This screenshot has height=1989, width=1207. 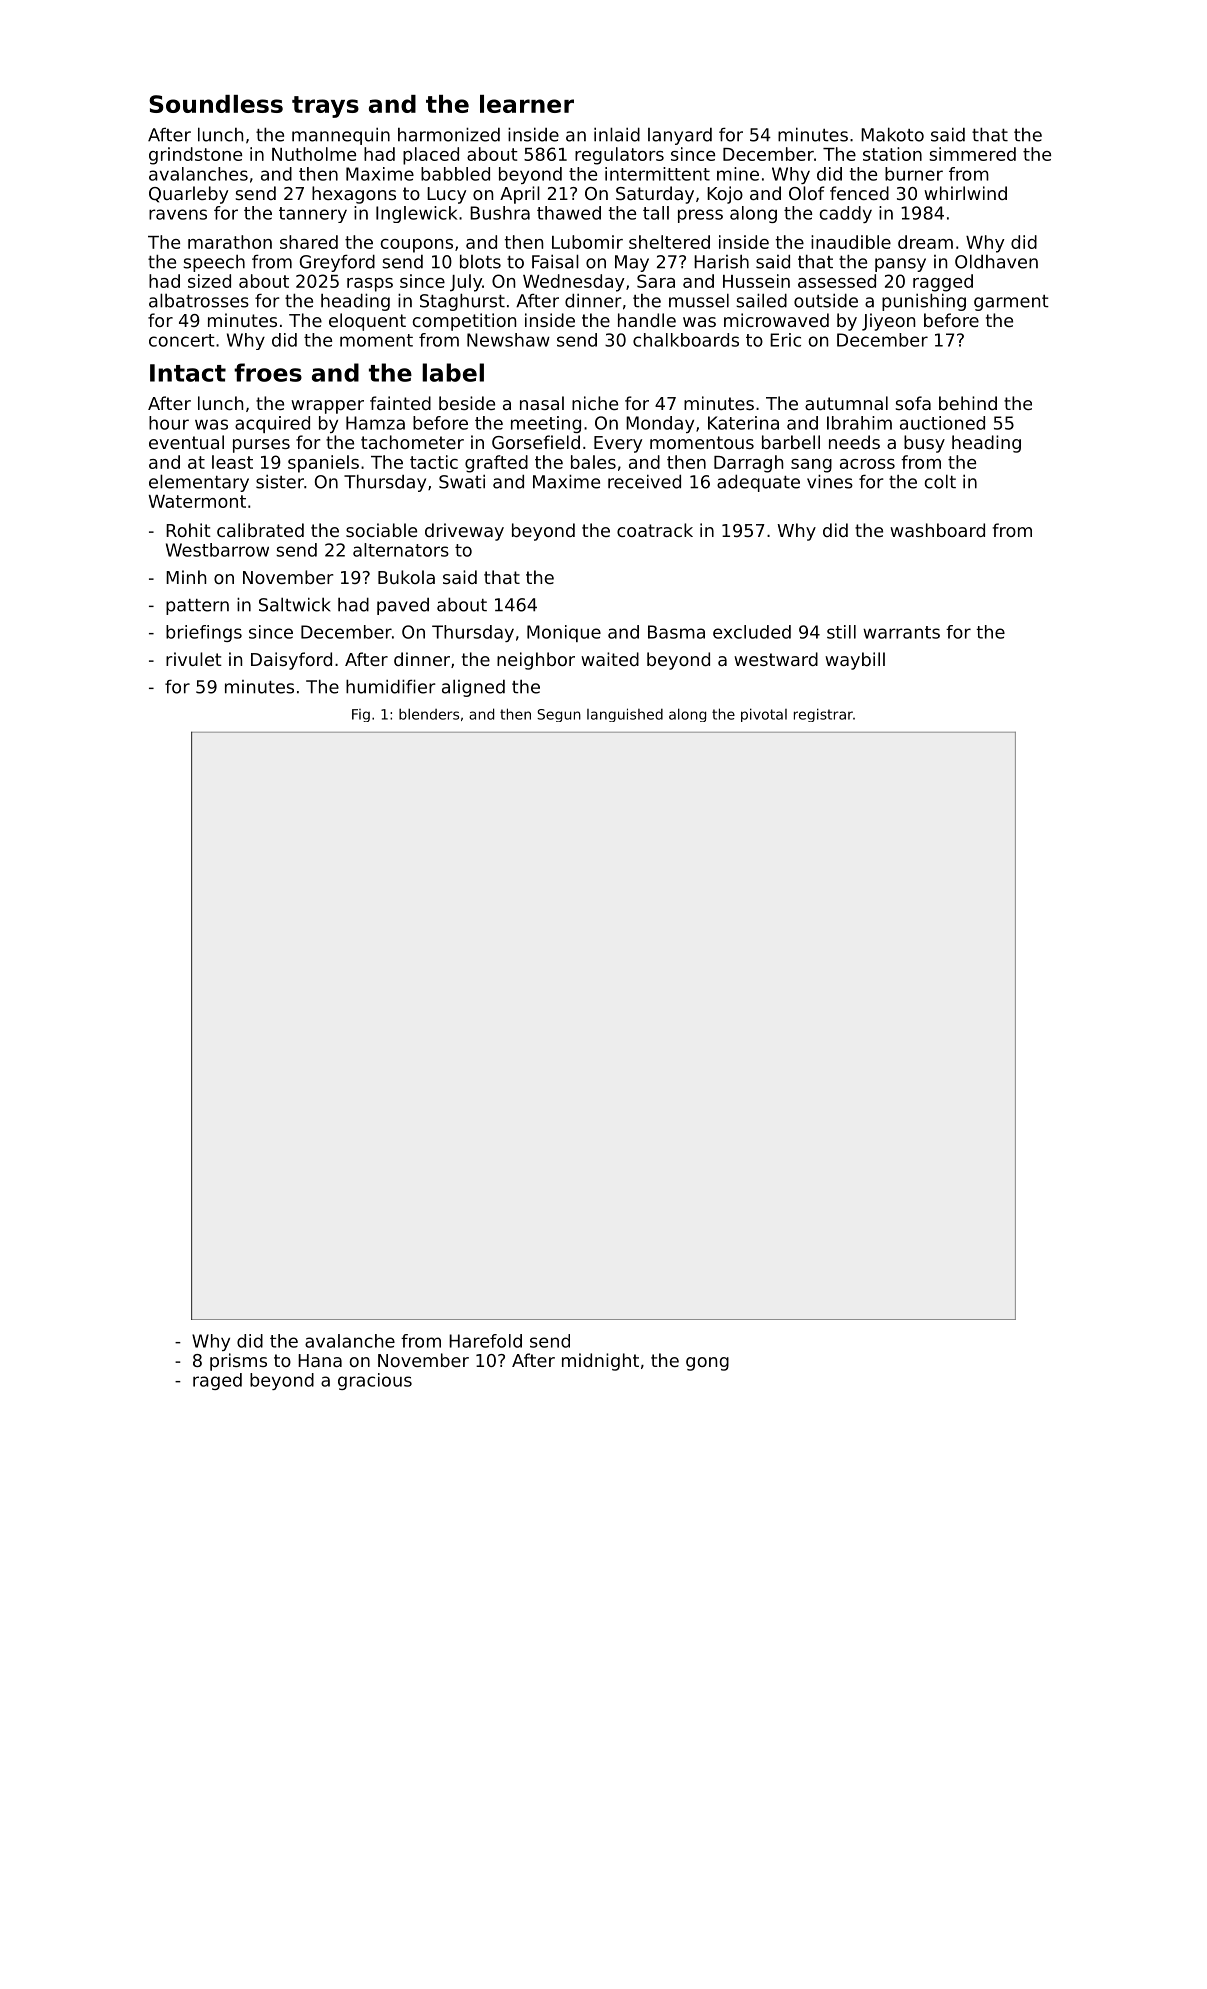 I want to click on trays, so click(x=325, y=107).
